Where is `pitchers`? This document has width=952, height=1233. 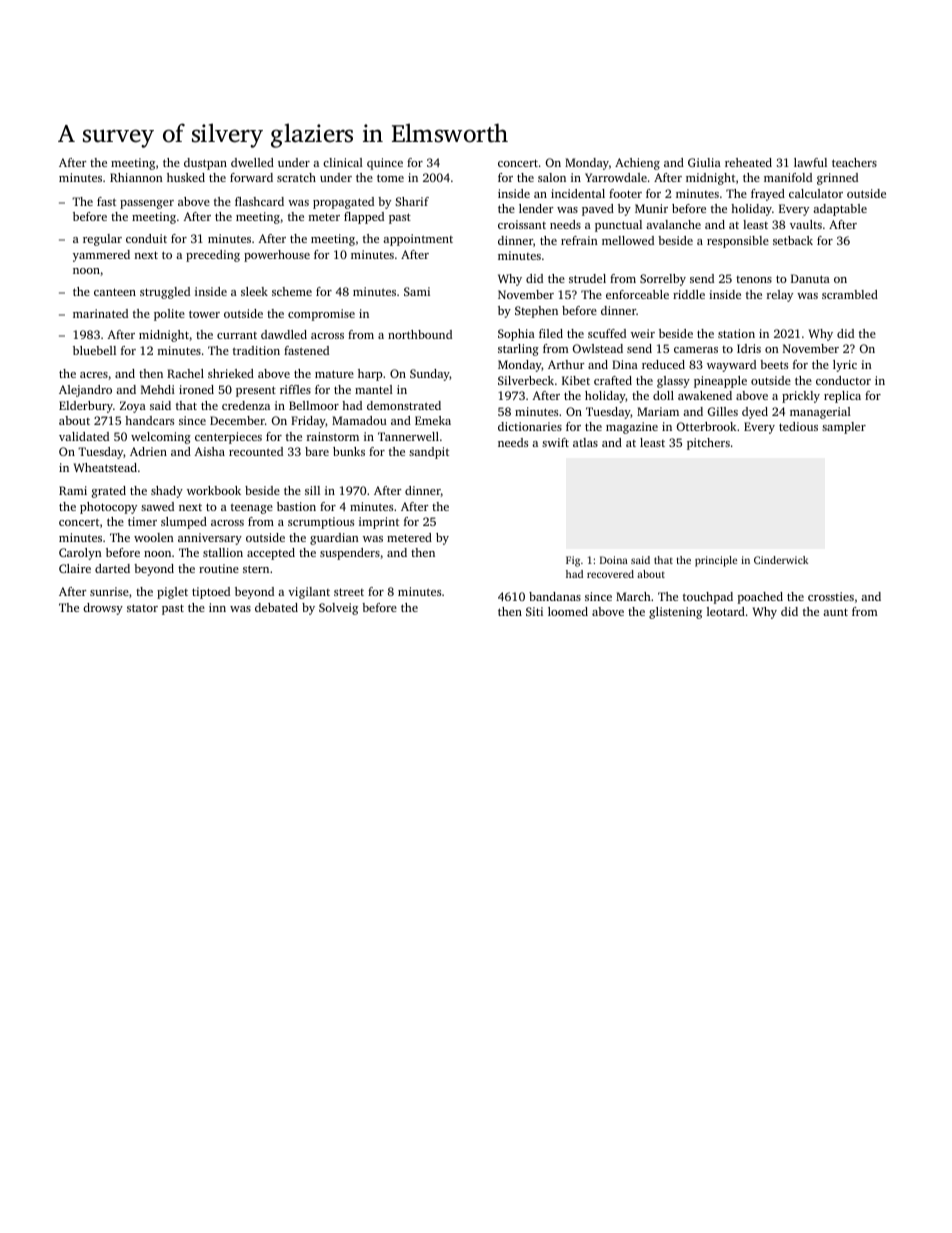 pitchers is located at coordinates (708, 444).
